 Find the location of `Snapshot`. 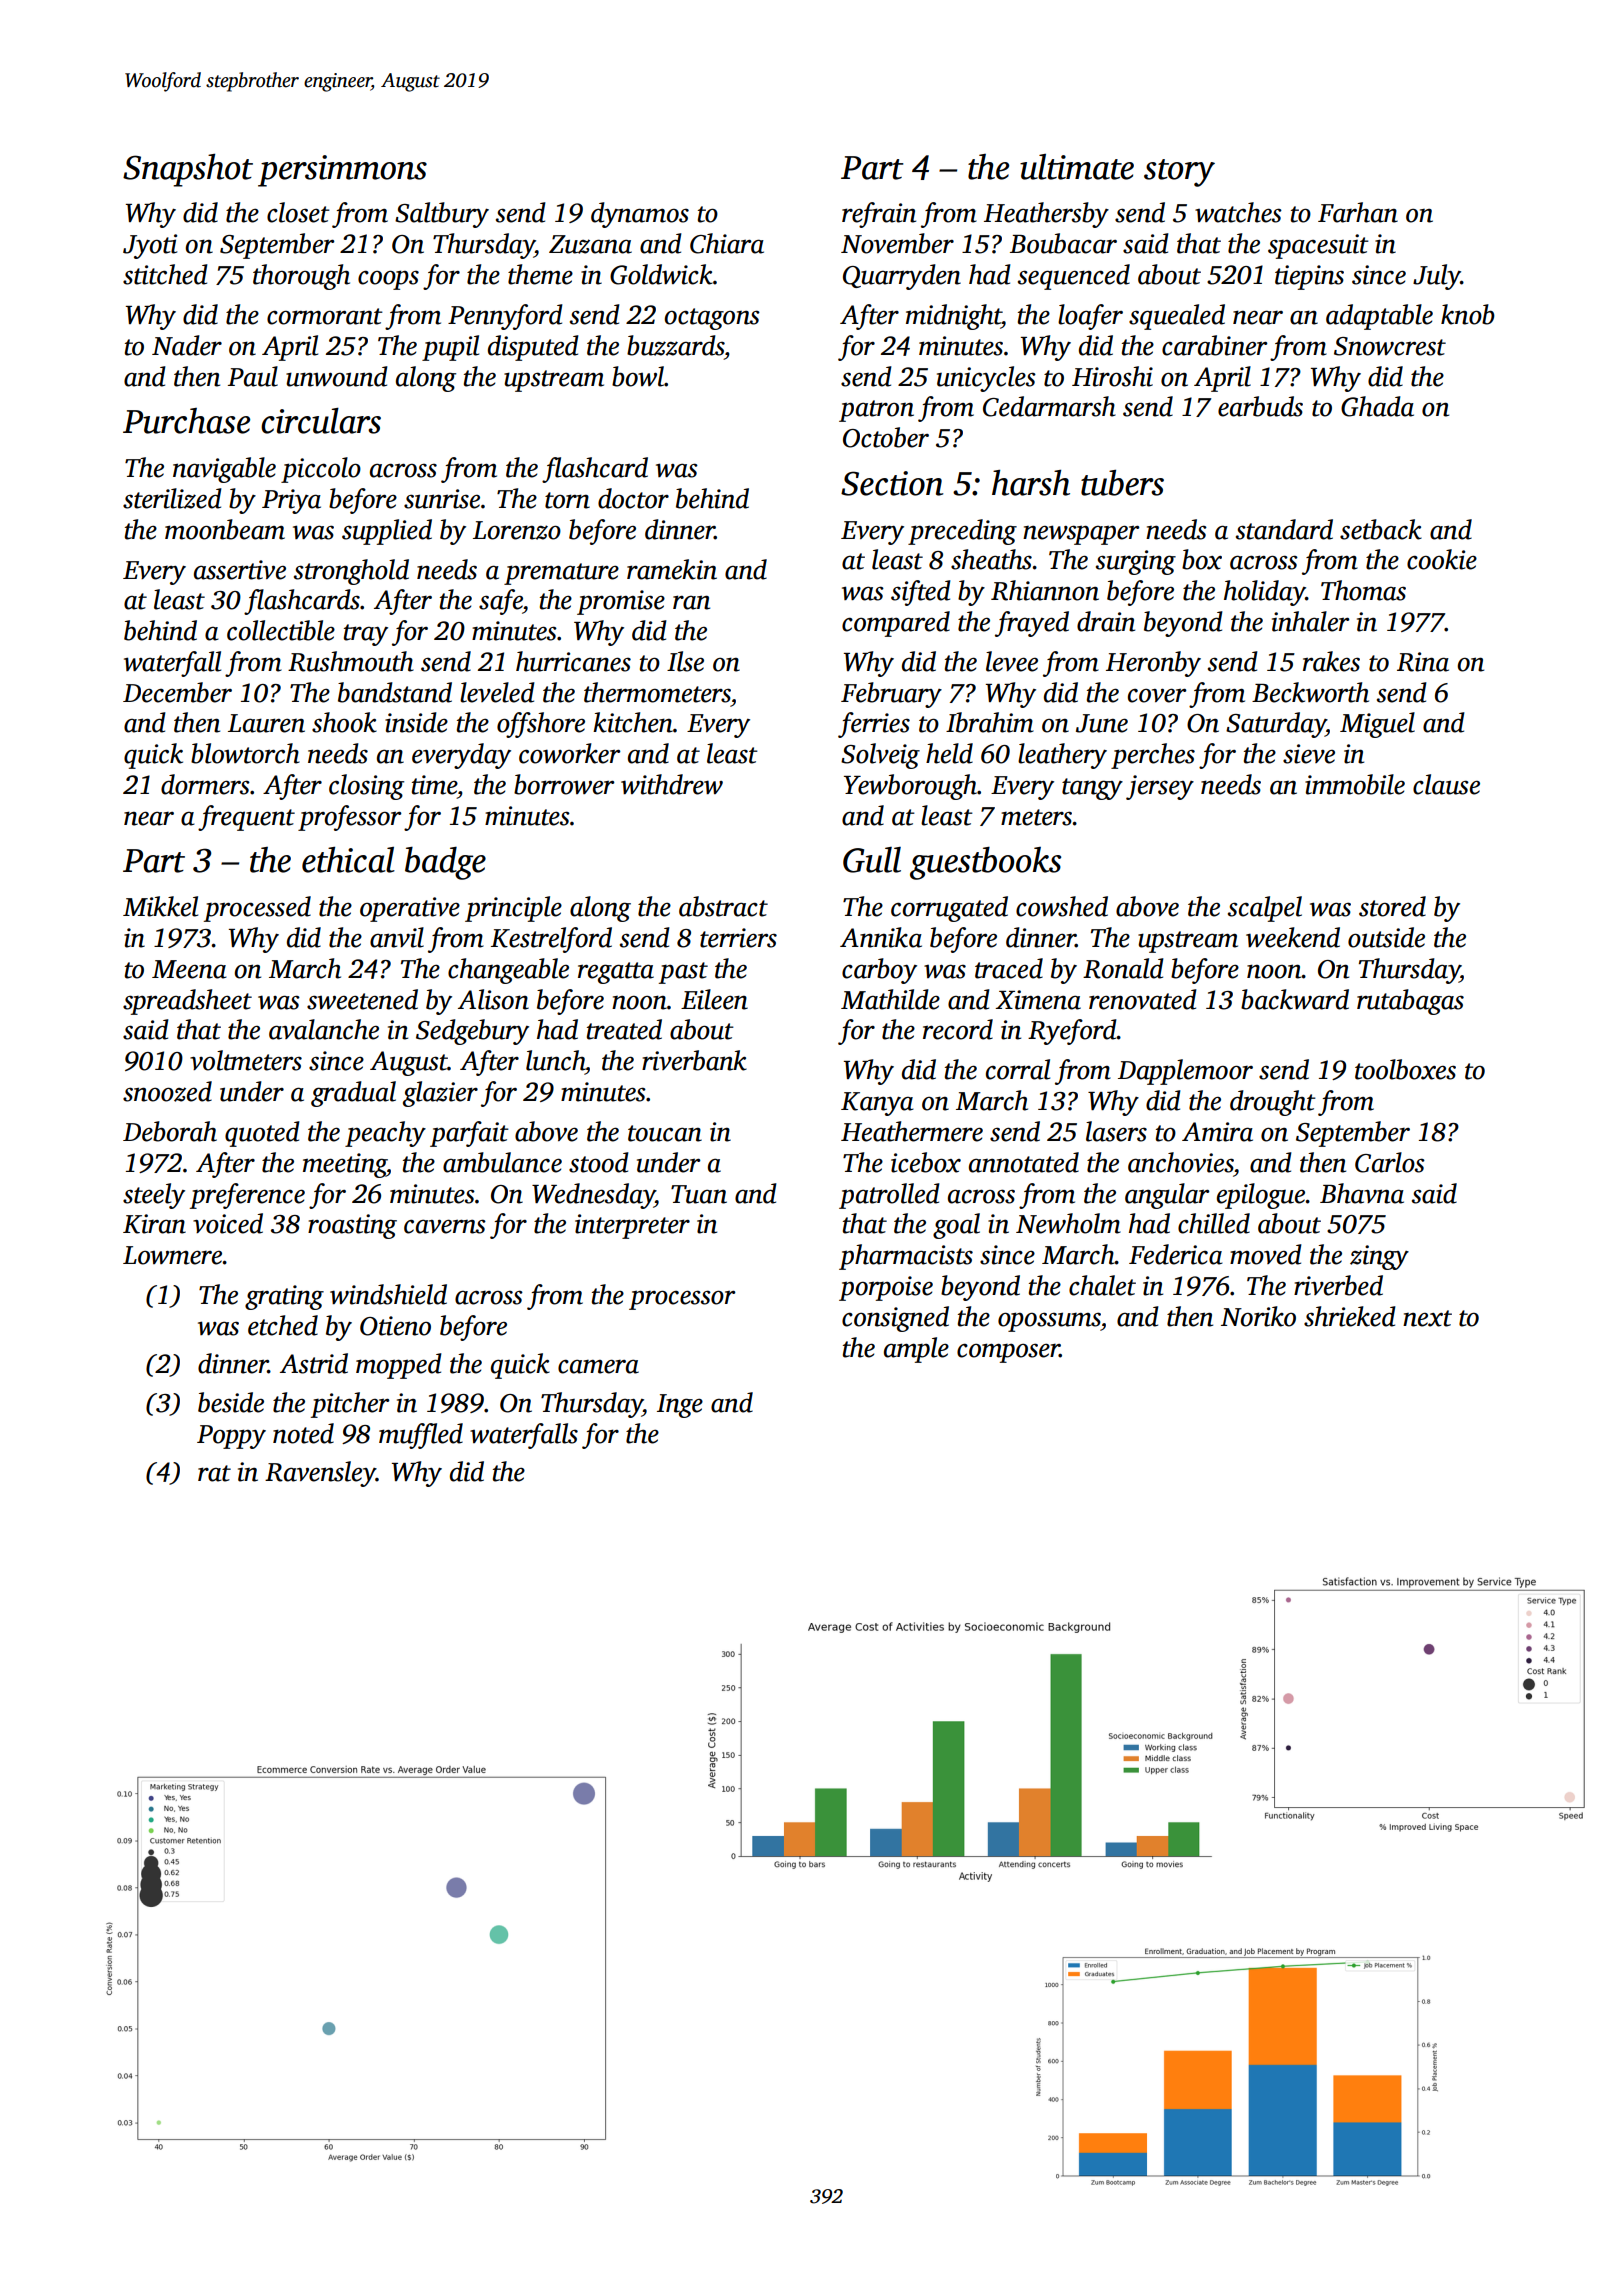

Snapshot is located at coordinates (188, 170).
